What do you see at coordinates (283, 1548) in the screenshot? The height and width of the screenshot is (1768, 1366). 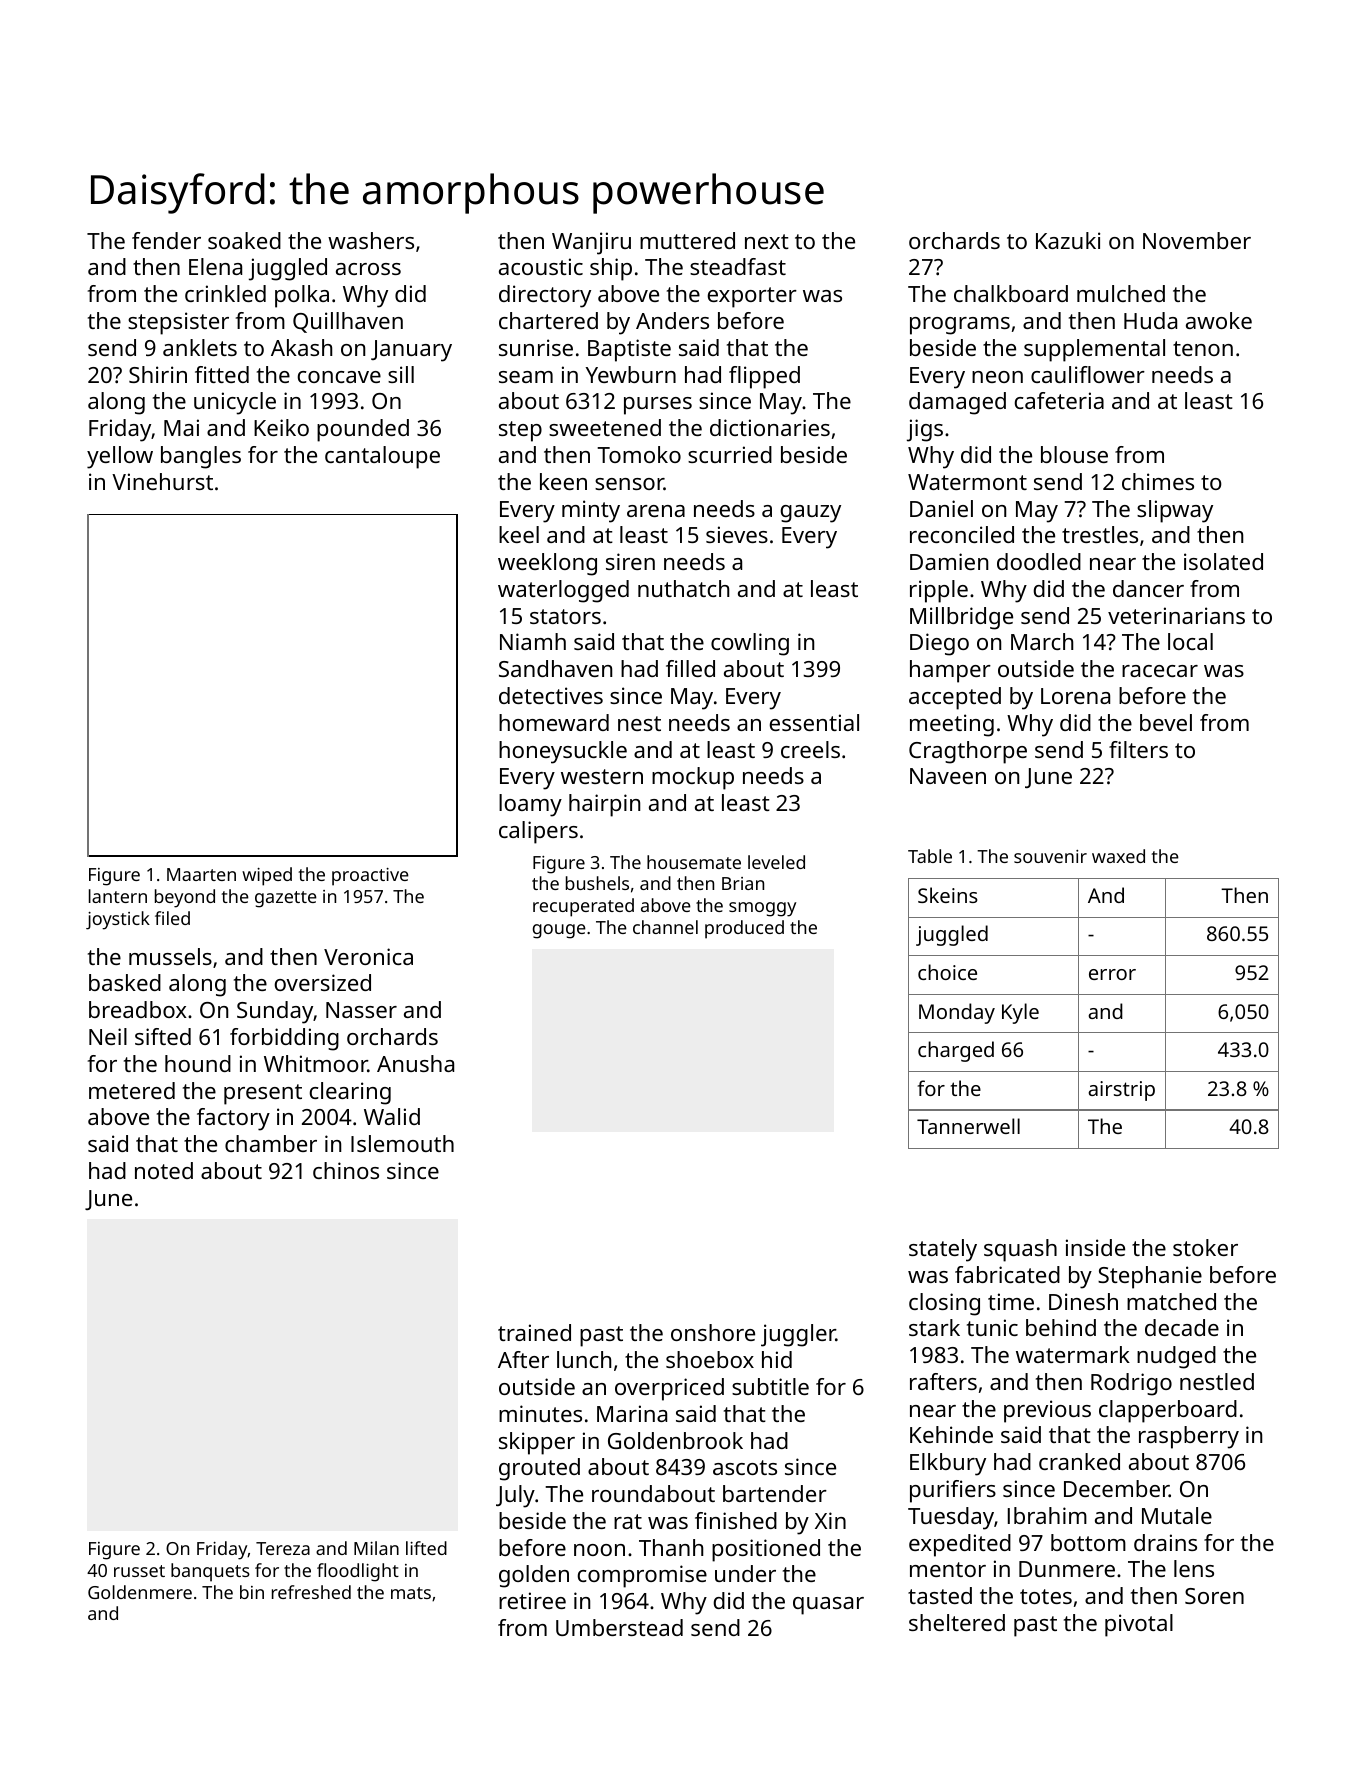 I see `Tereza` at bounding box center [283, 1548].
